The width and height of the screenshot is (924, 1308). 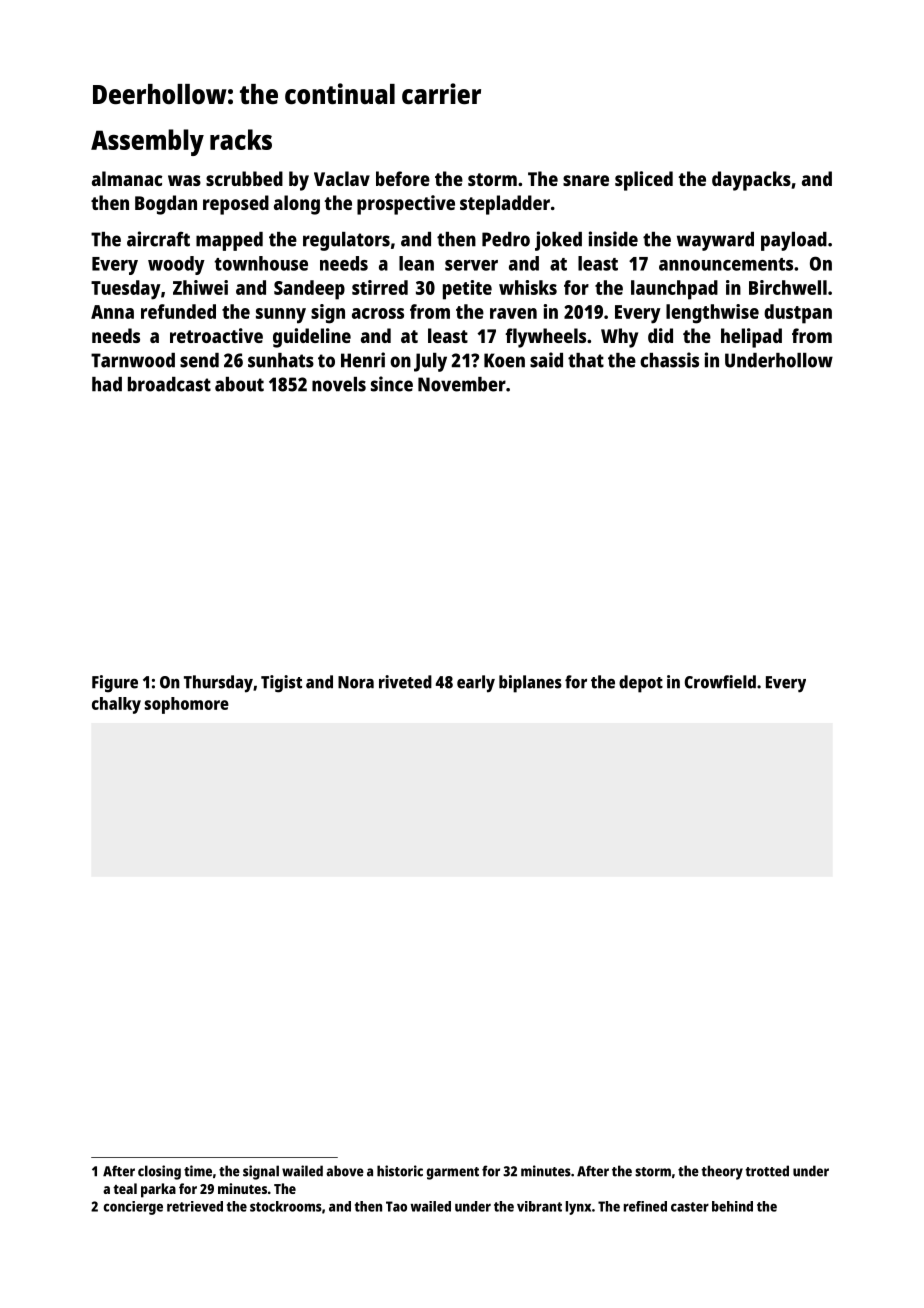 I want to click on stockrooms, so click(x=286, y=1206).
